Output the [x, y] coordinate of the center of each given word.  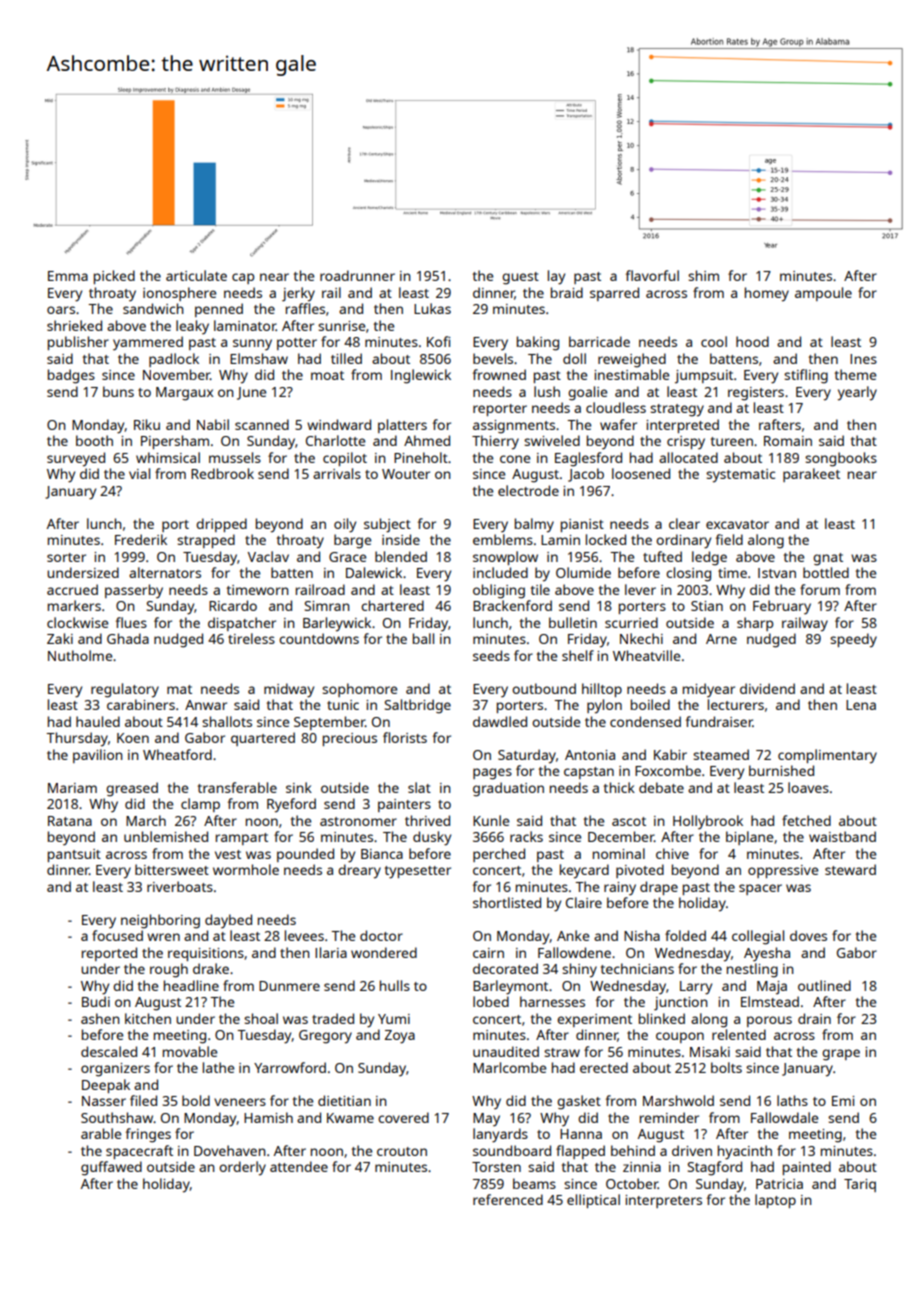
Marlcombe [509, 1067]
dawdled [500, 721]
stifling [806, 376]
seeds [491, 655]
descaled [109, 1051]
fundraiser [719, 721]
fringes [148, 1135]
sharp [755, 624]
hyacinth [745, 1152]
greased [132, 789]
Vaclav [268, 556]
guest [520, 278]
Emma [68, 276]
